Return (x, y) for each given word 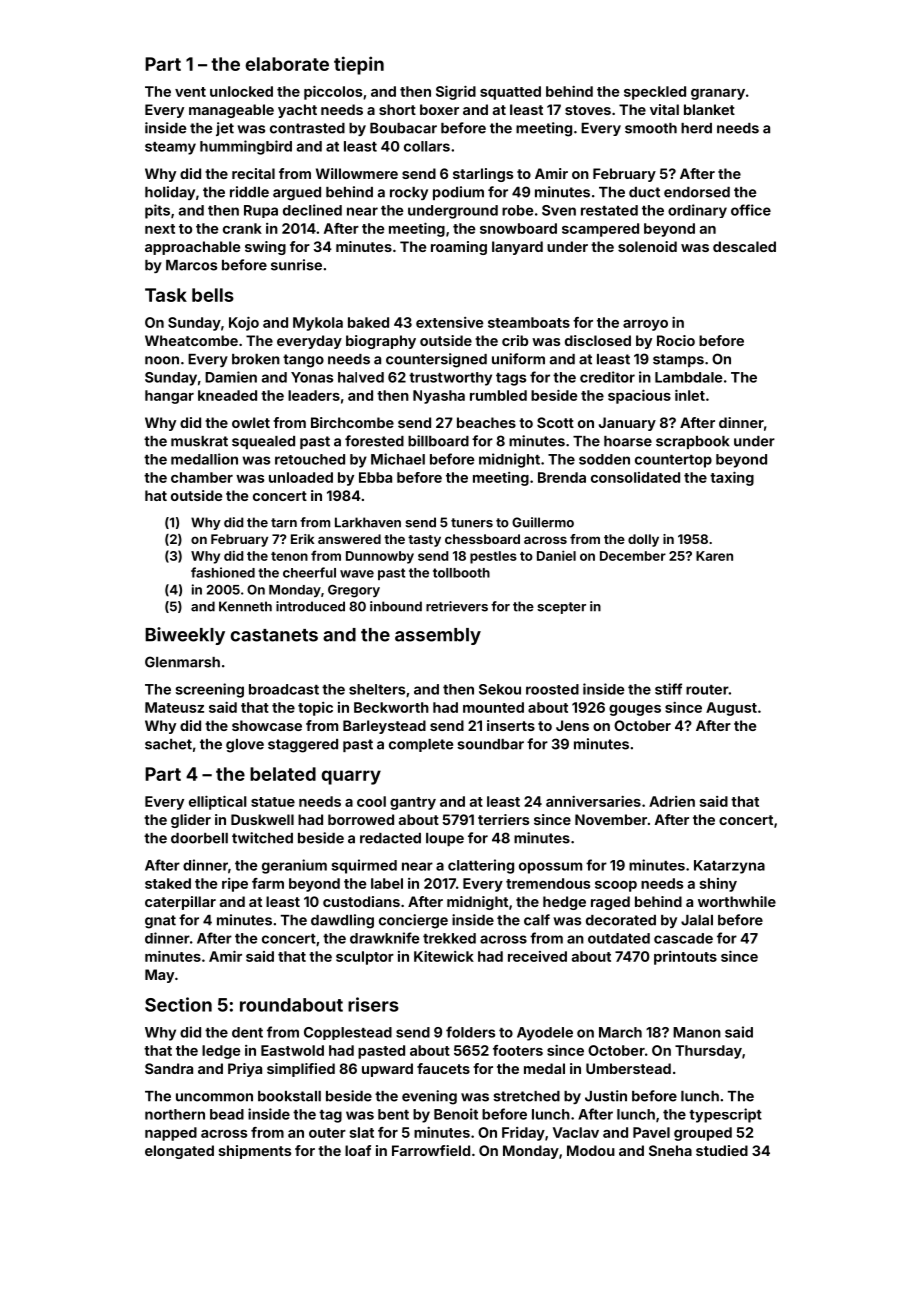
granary (718, 94)
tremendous (548, 883)
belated (283, 774)
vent (190, 92)
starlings (483, 175)
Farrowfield (431, 1150)
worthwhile (737, 901)
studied (722, 1150)
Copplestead (348, 1033)
